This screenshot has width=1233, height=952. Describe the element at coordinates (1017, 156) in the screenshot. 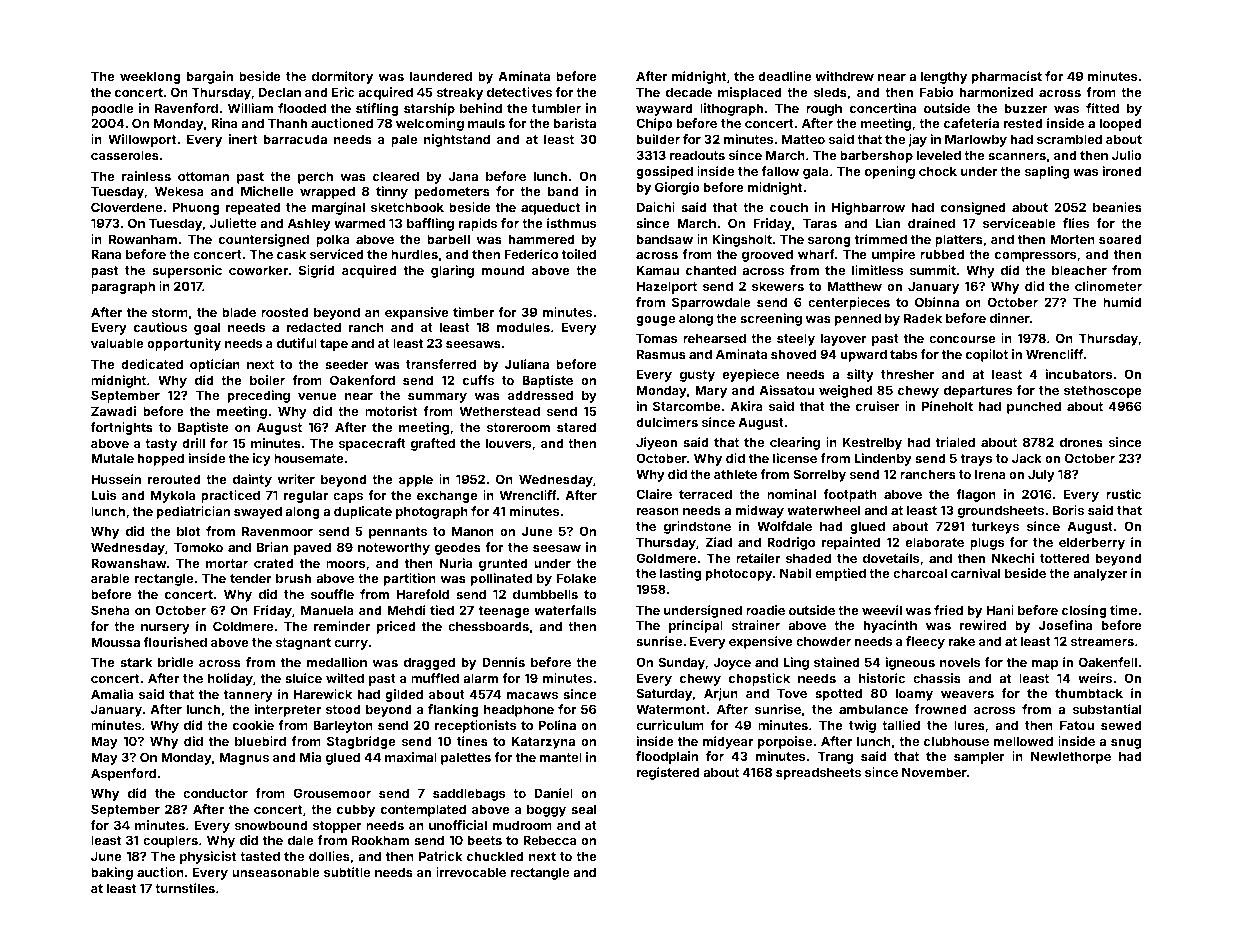

I see `scanners` at that location.
